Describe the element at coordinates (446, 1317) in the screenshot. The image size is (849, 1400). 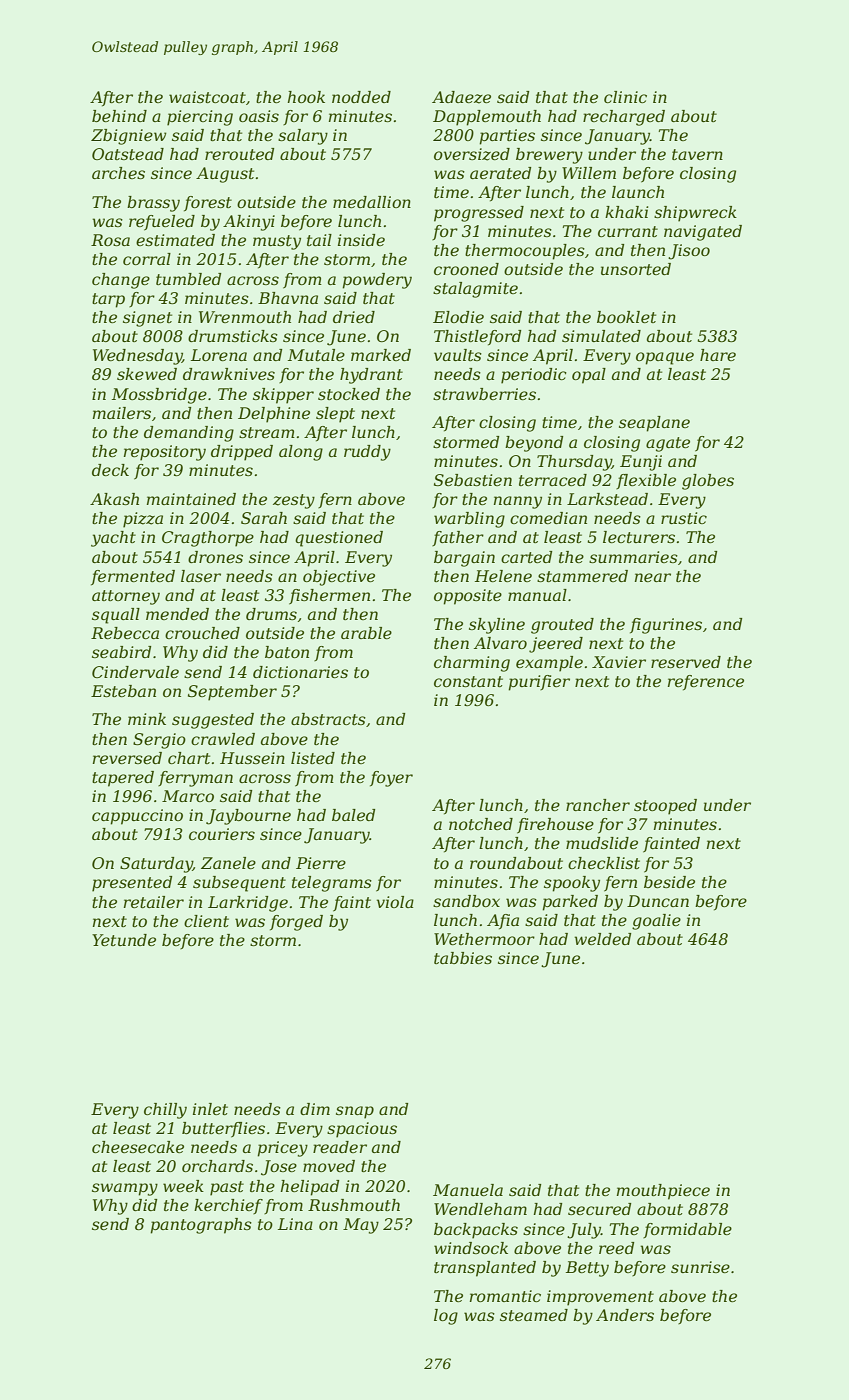
I see `log` at that location.
